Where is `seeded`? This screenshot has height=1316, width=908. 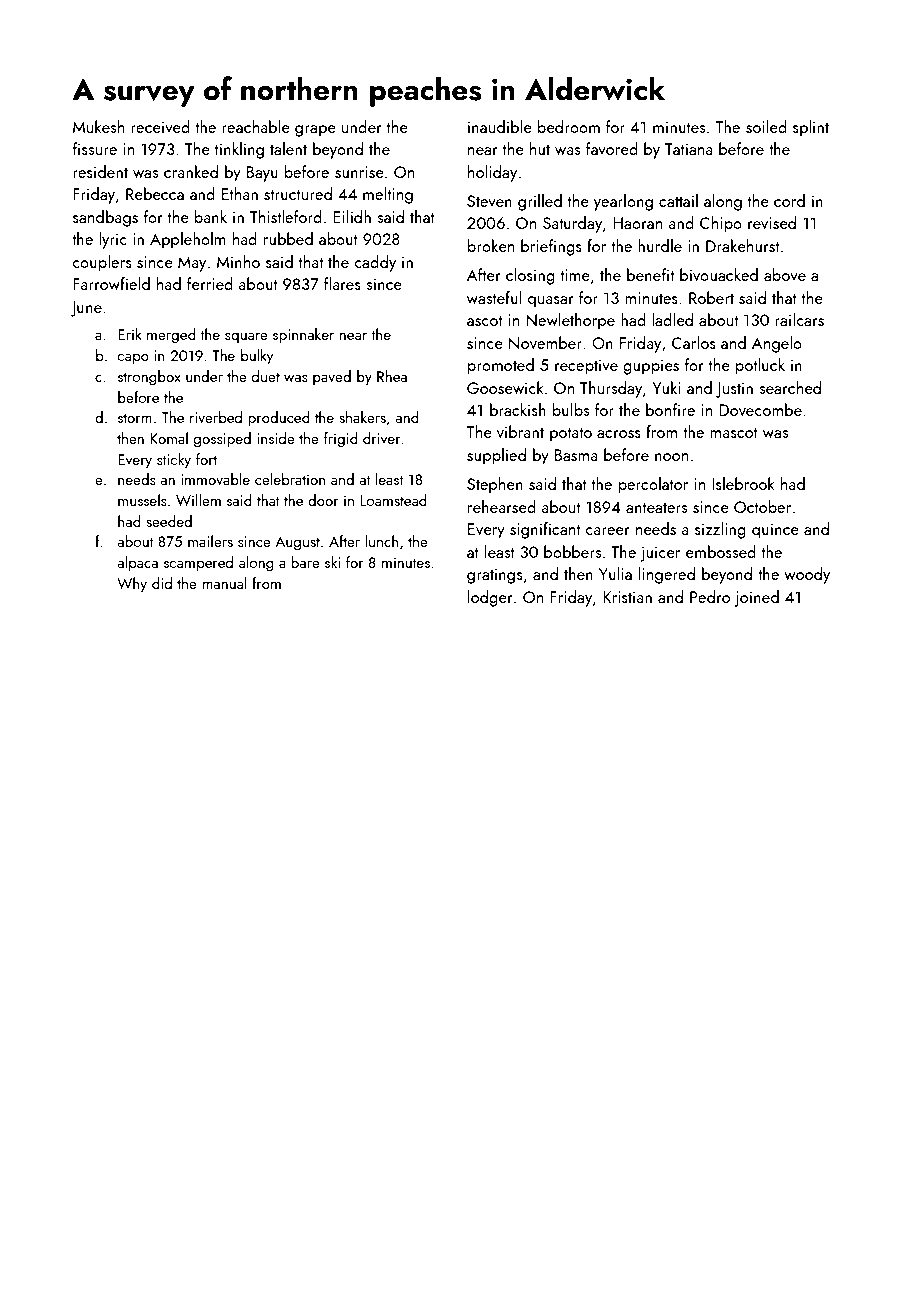 seeded is located at coordinates (169, 521).
